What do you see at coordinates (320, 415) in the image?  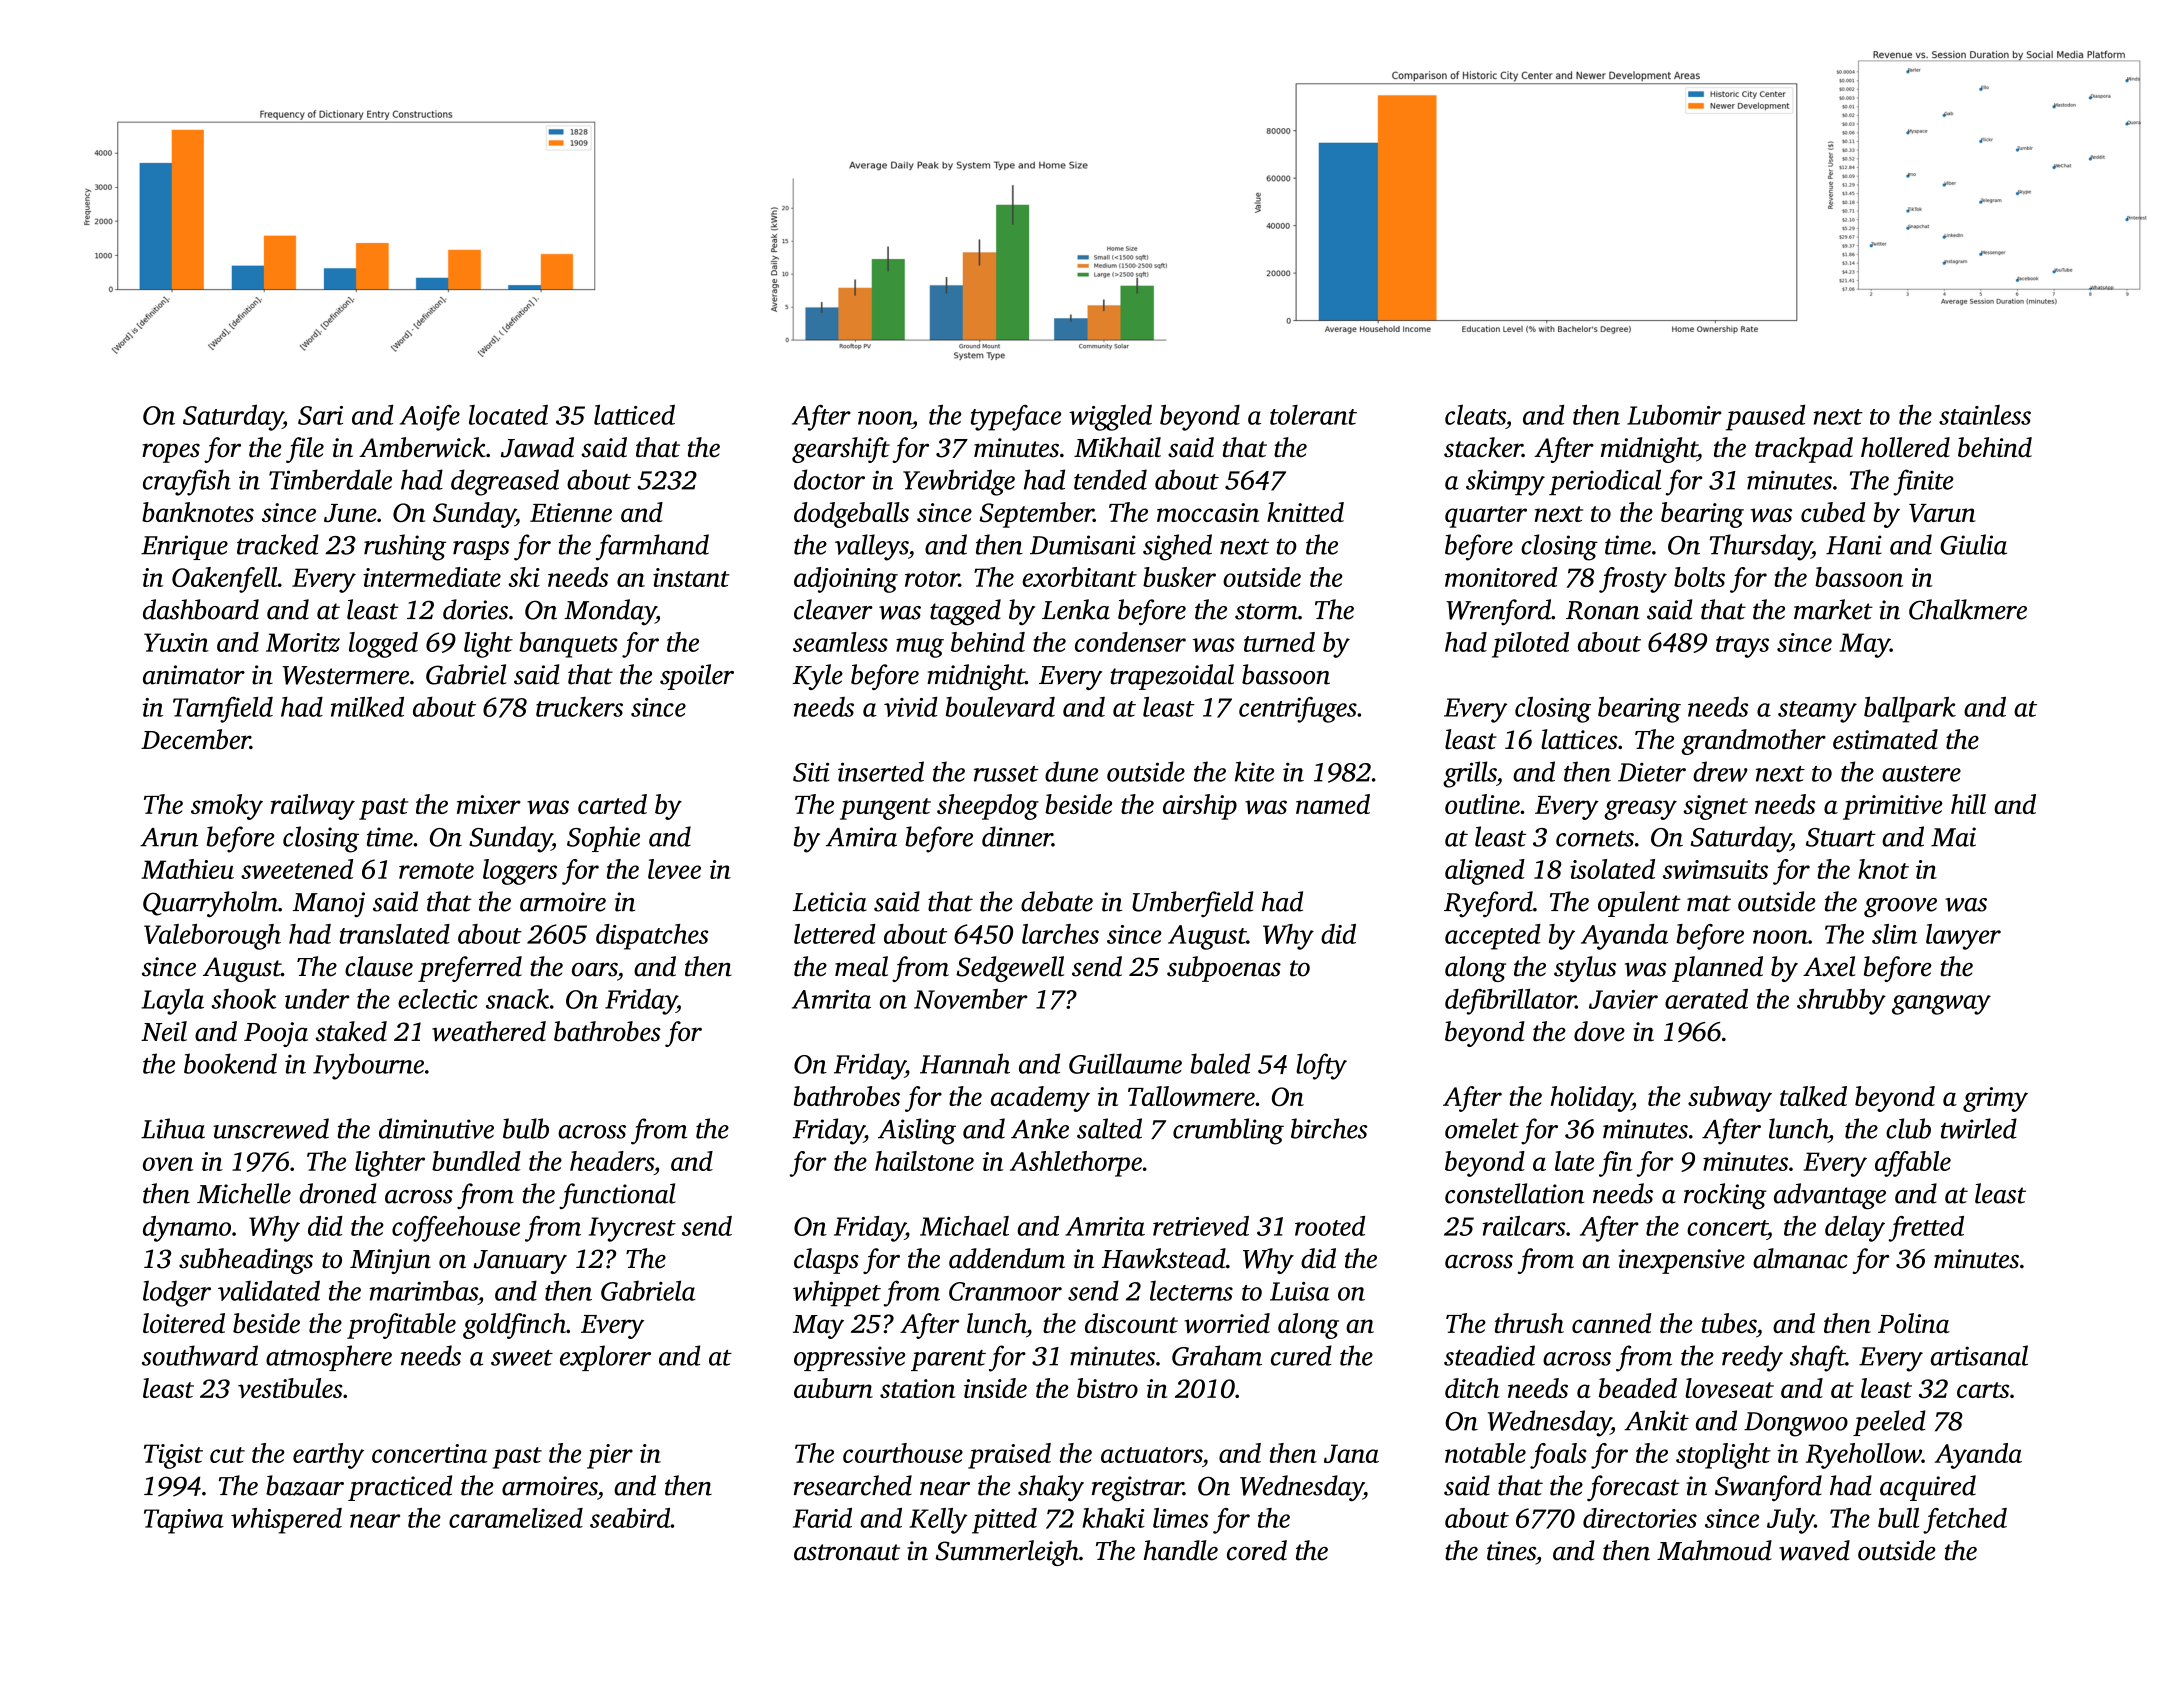 I see `Sari` at bounding box center [320, 415].
